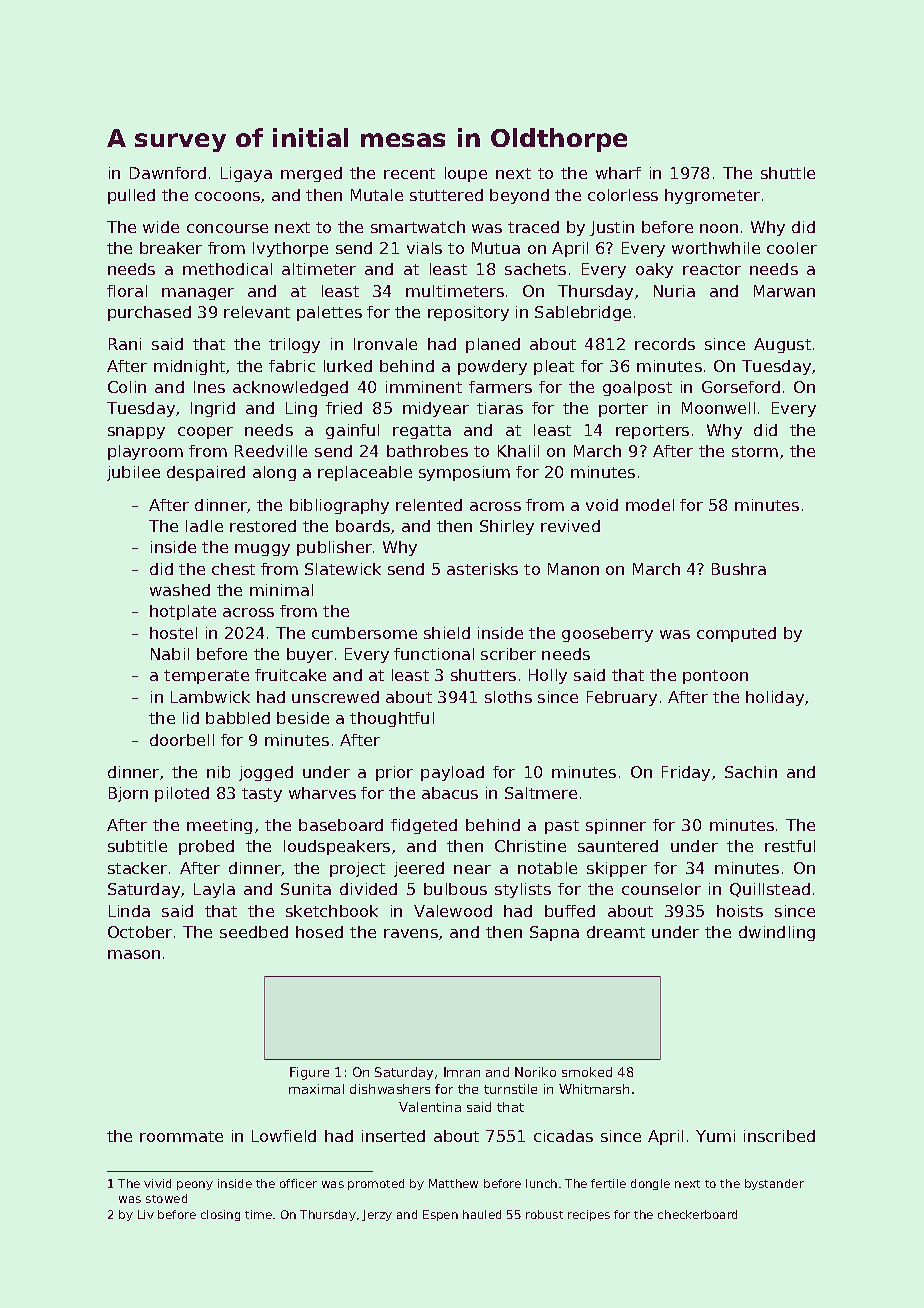 This screenshot has width=924, height=1308. What do you see at coordinates (583, 313) in the screenshot?
I see `Sablebridge` at bounding box center [583, 313].
